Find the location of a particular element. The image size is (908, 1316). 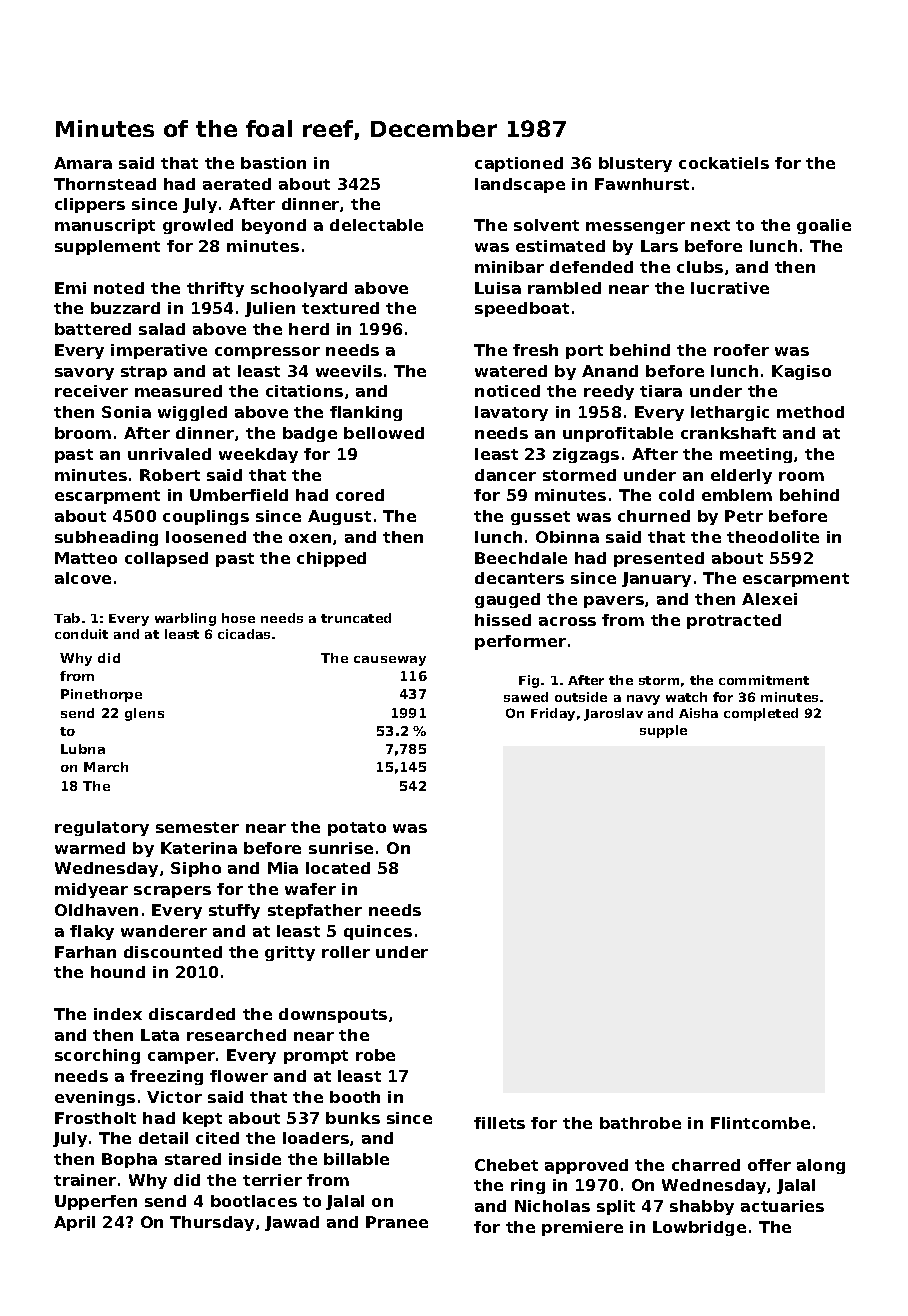

subheading is located at coordinates (106, 538).
